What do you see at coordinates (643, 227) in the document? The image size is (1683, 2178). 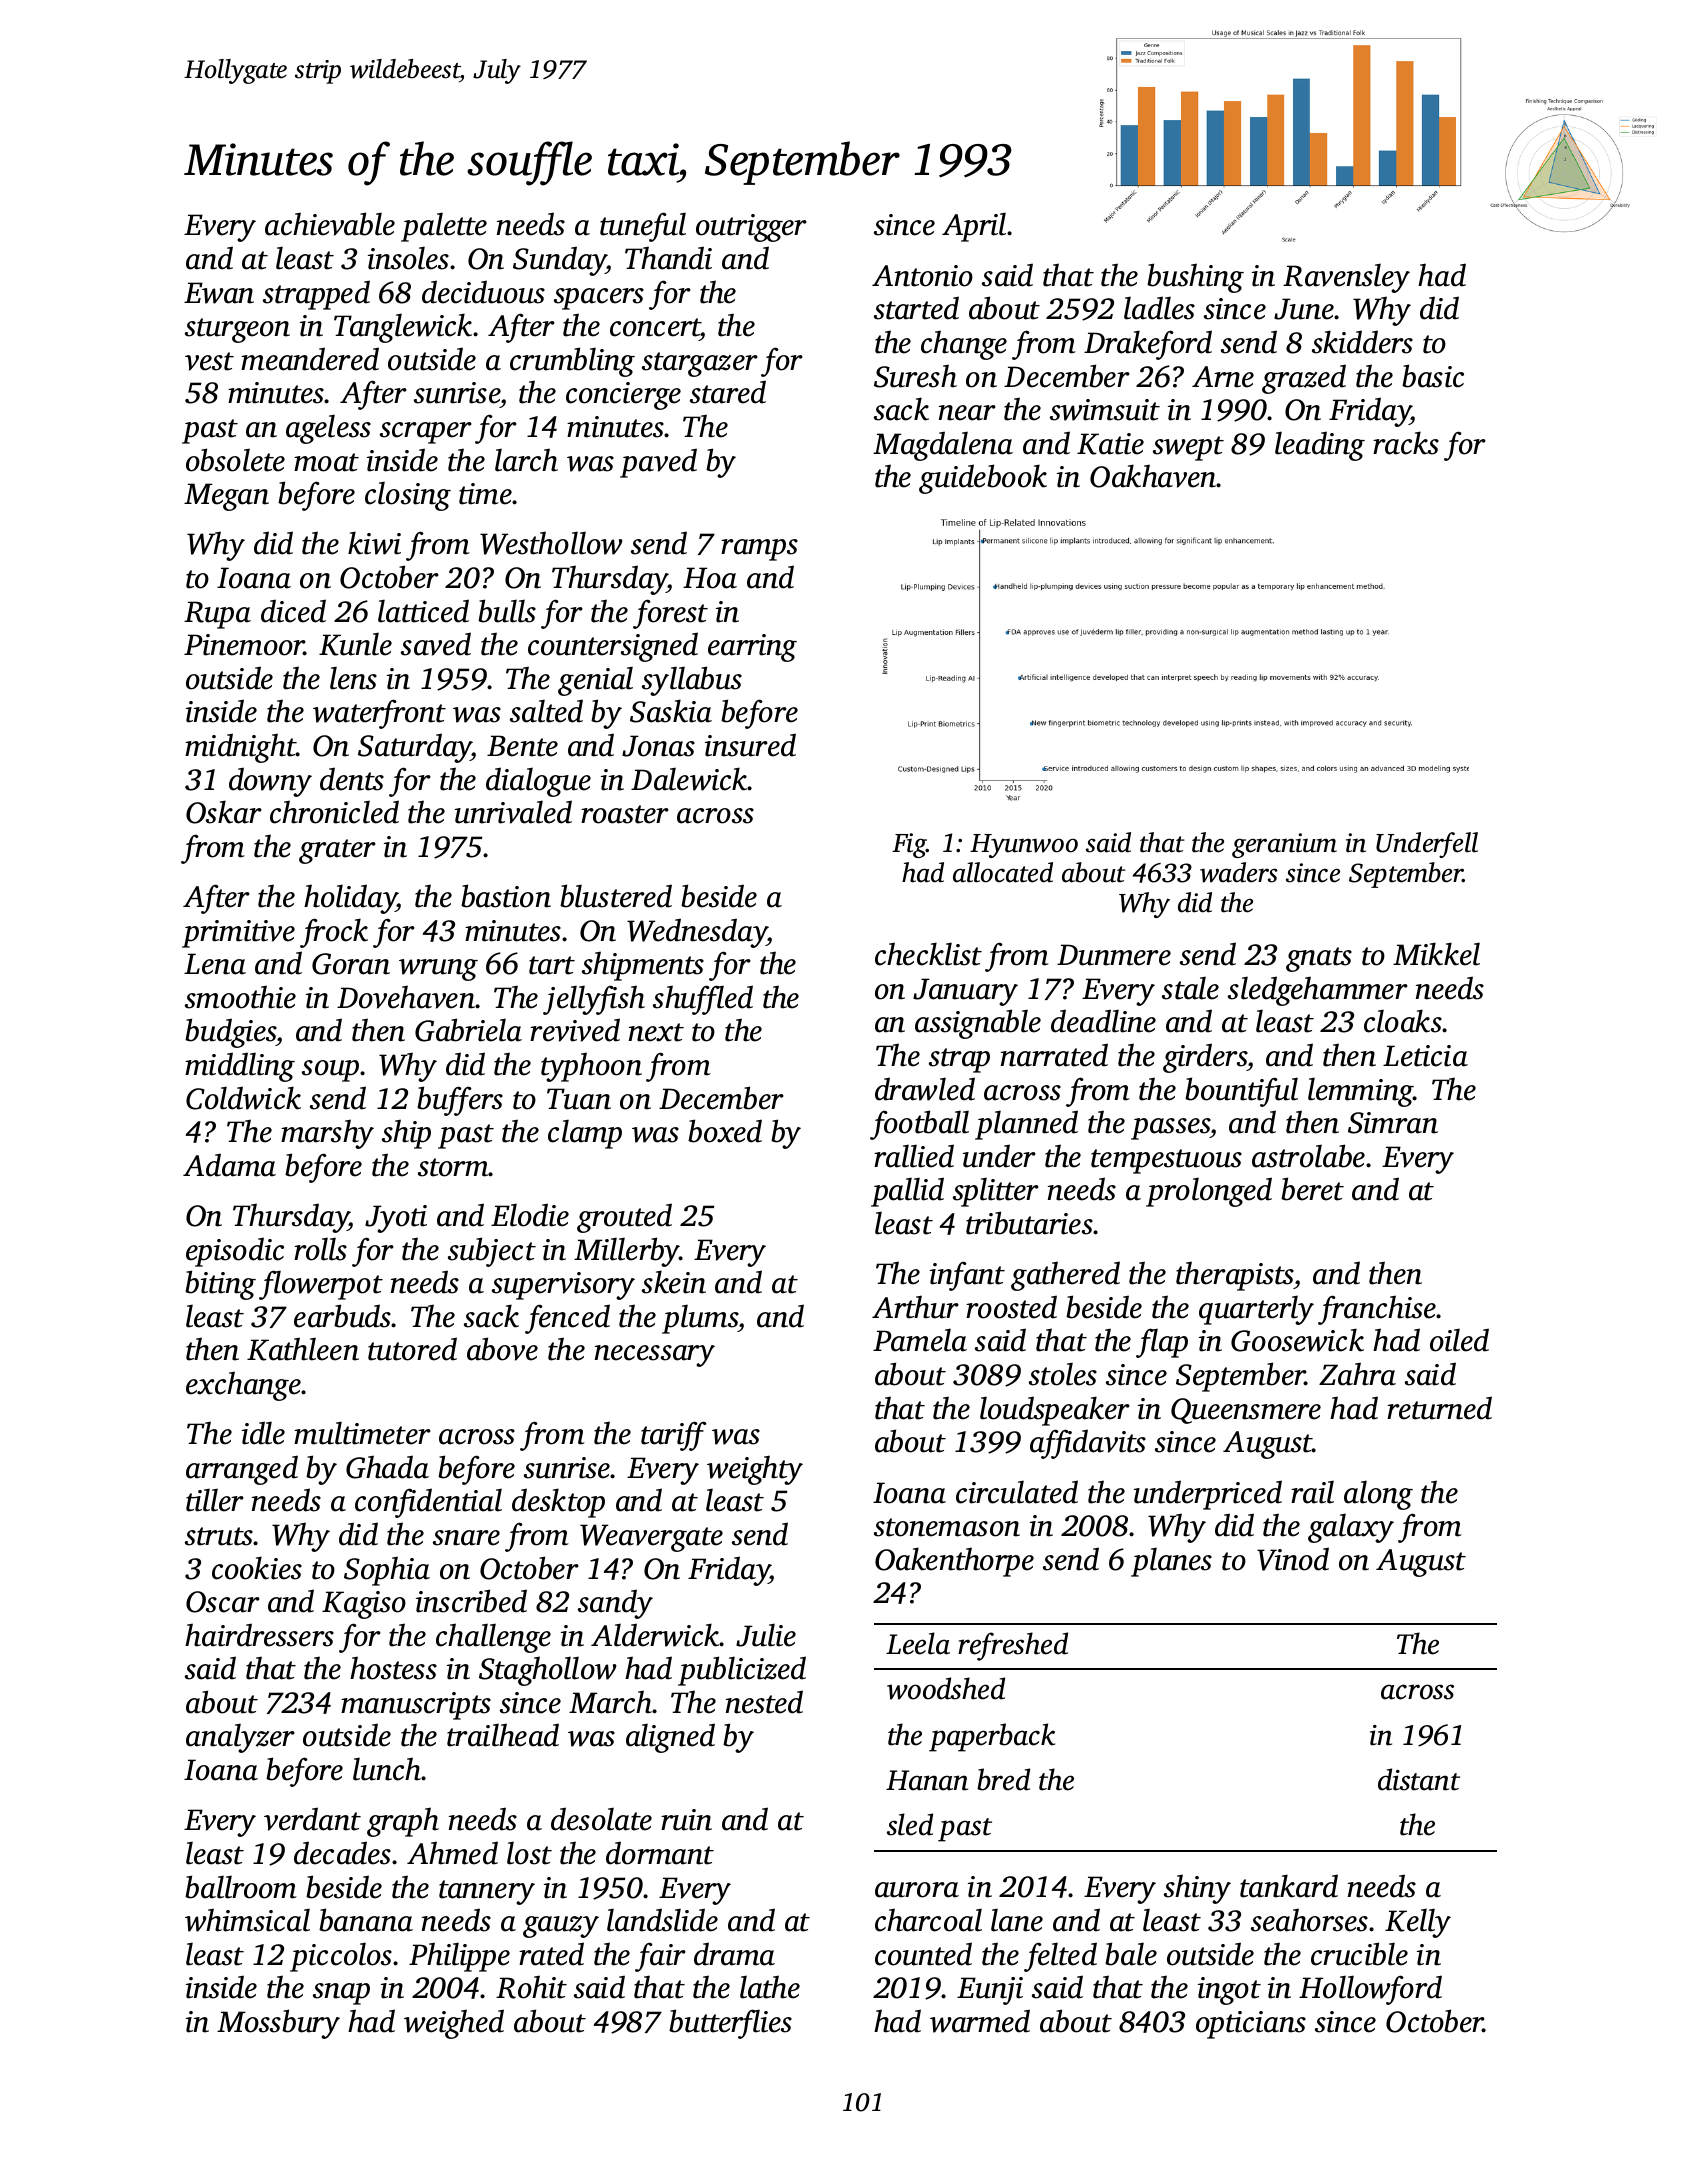 I see `tuneful` at bounding box center [643, 227].
